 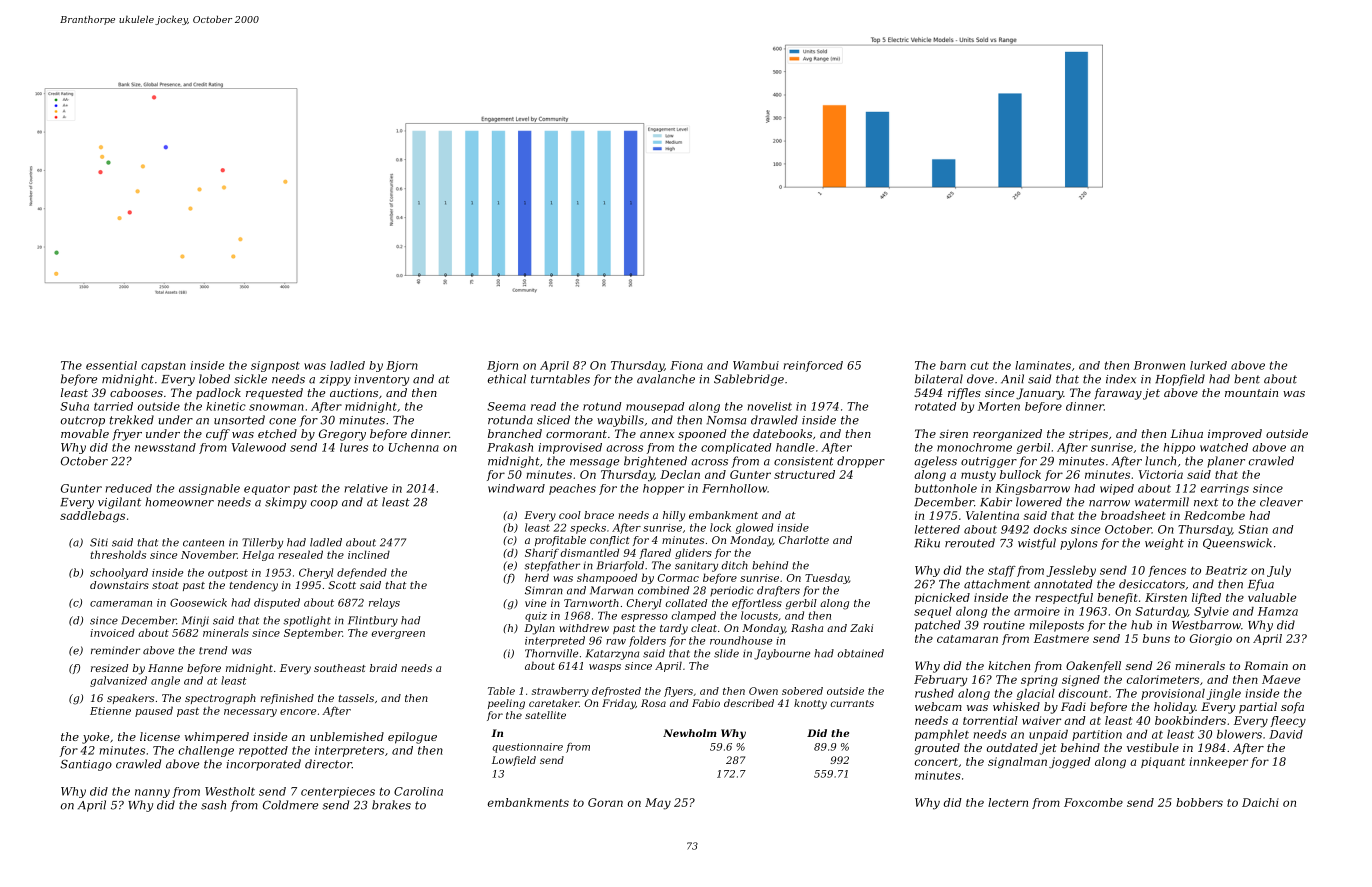 I want to click on Goran, so click(x=605, y=802).
